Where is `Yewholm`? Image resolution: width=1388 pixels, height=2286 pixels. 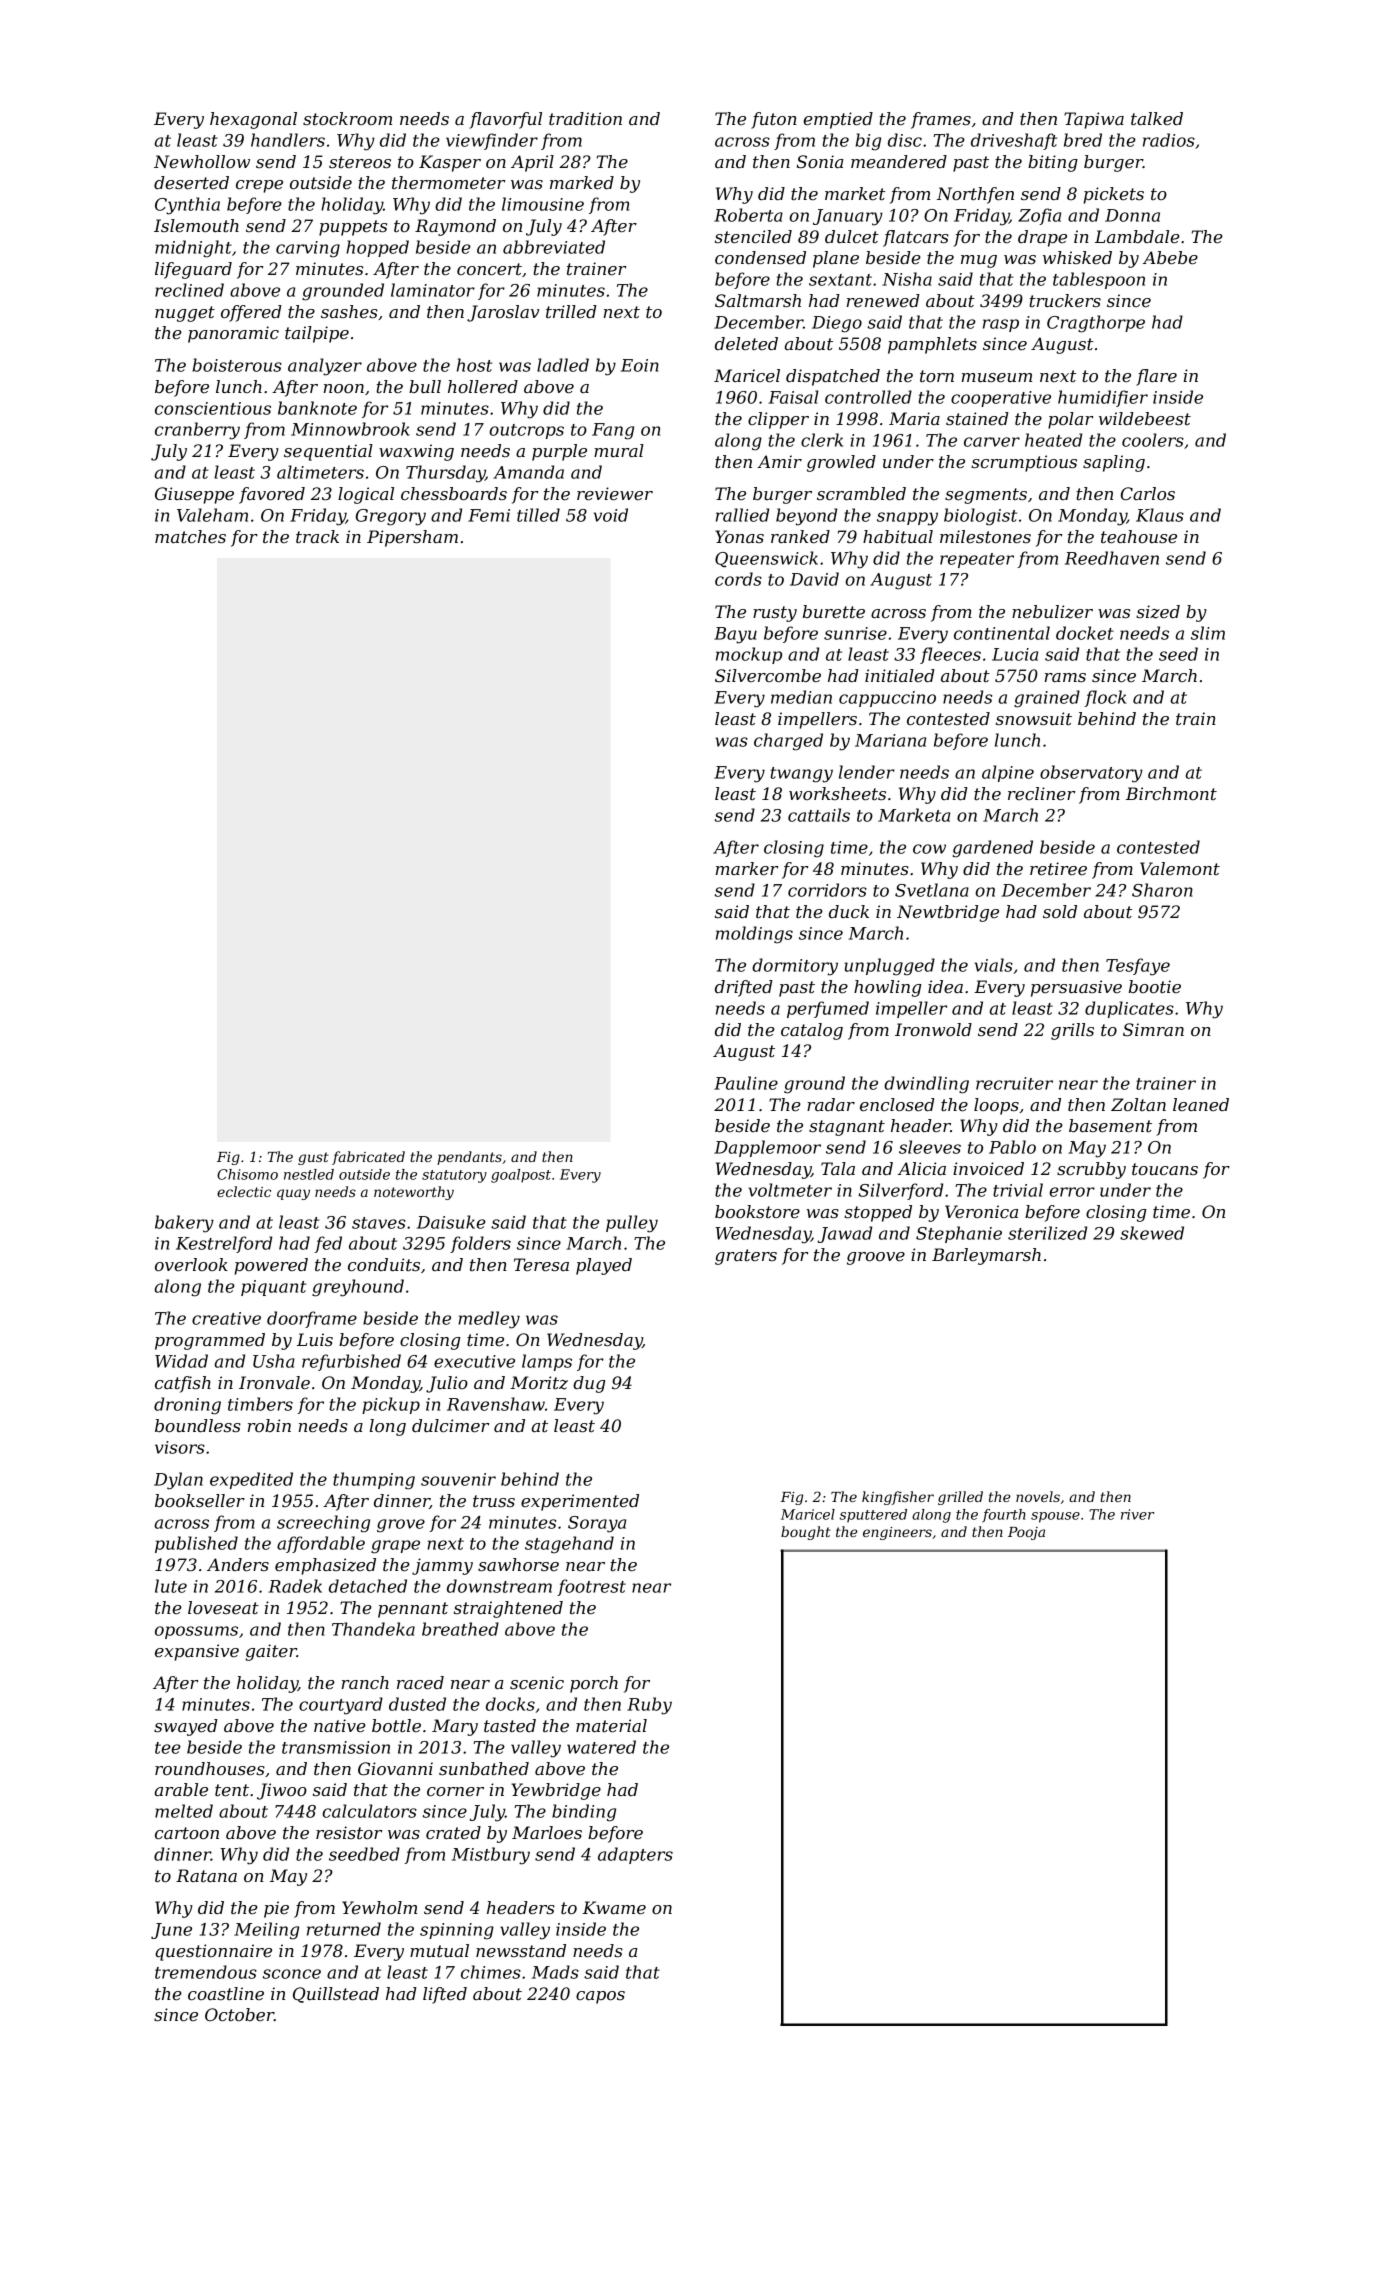
Yewholm is located at coordinates (379, 1907).
